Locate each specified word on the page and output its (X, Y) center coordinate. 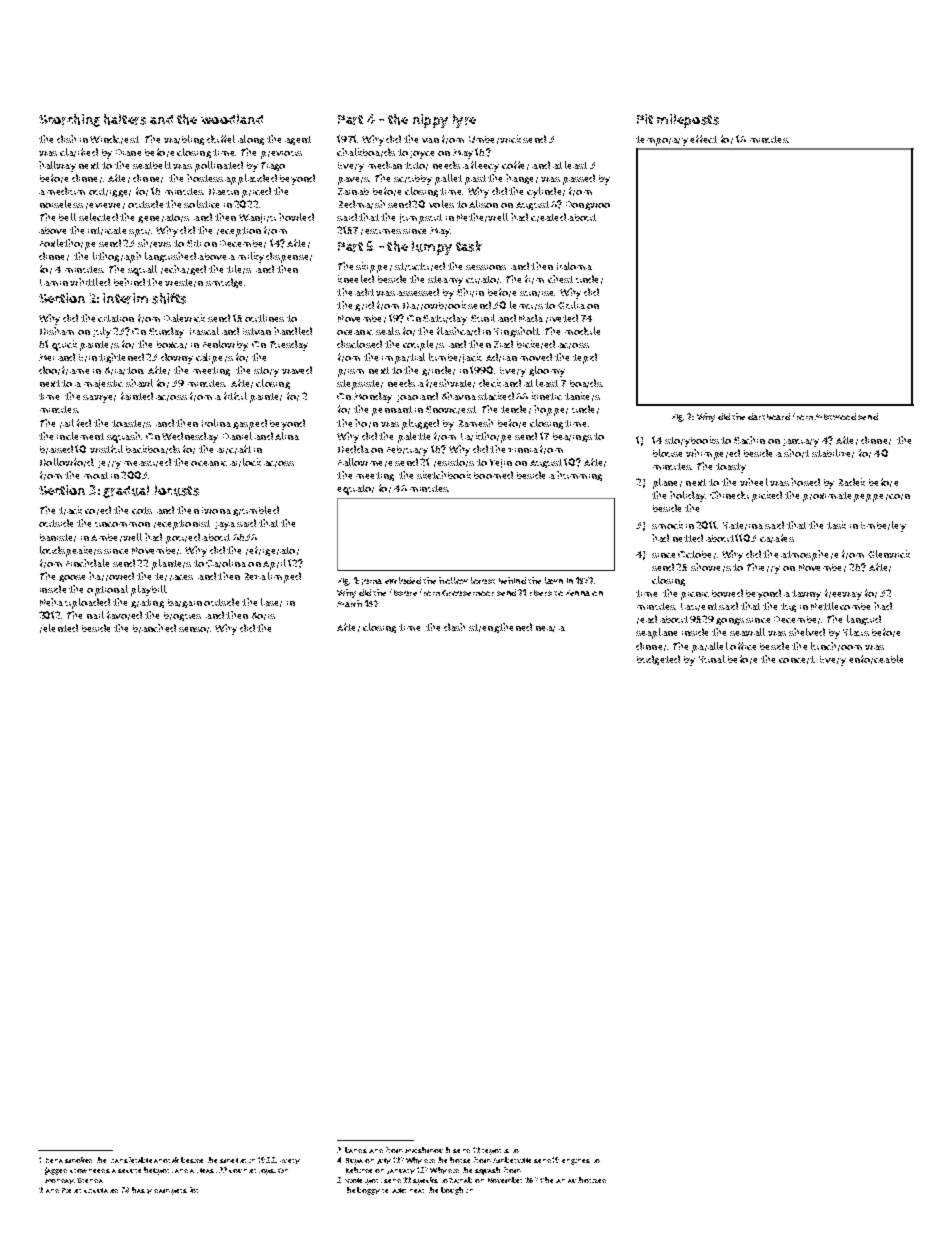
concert (796, 660)
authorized (587, 1180)
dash (454, 627)
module (582, 331)
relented (59, 628)
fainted (137, 396)
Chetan (552, 1180)
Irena (54, 1160)
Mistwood (835, 416)
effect (703, 139)
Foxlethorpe (67, 244)
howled (296, 217)
